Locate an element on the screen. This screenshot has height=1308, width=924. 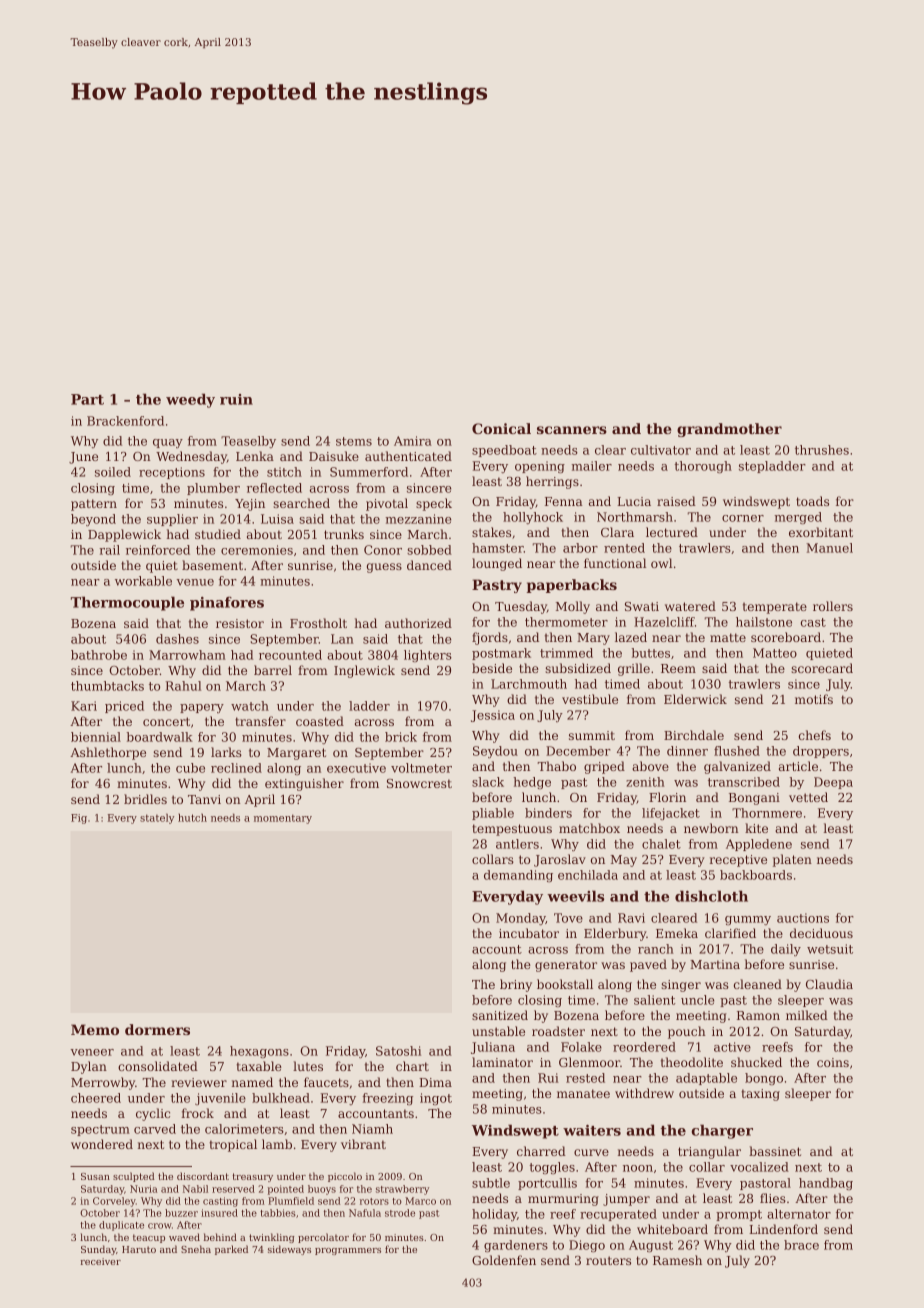
stakes is located at coordinates (491, 532).
